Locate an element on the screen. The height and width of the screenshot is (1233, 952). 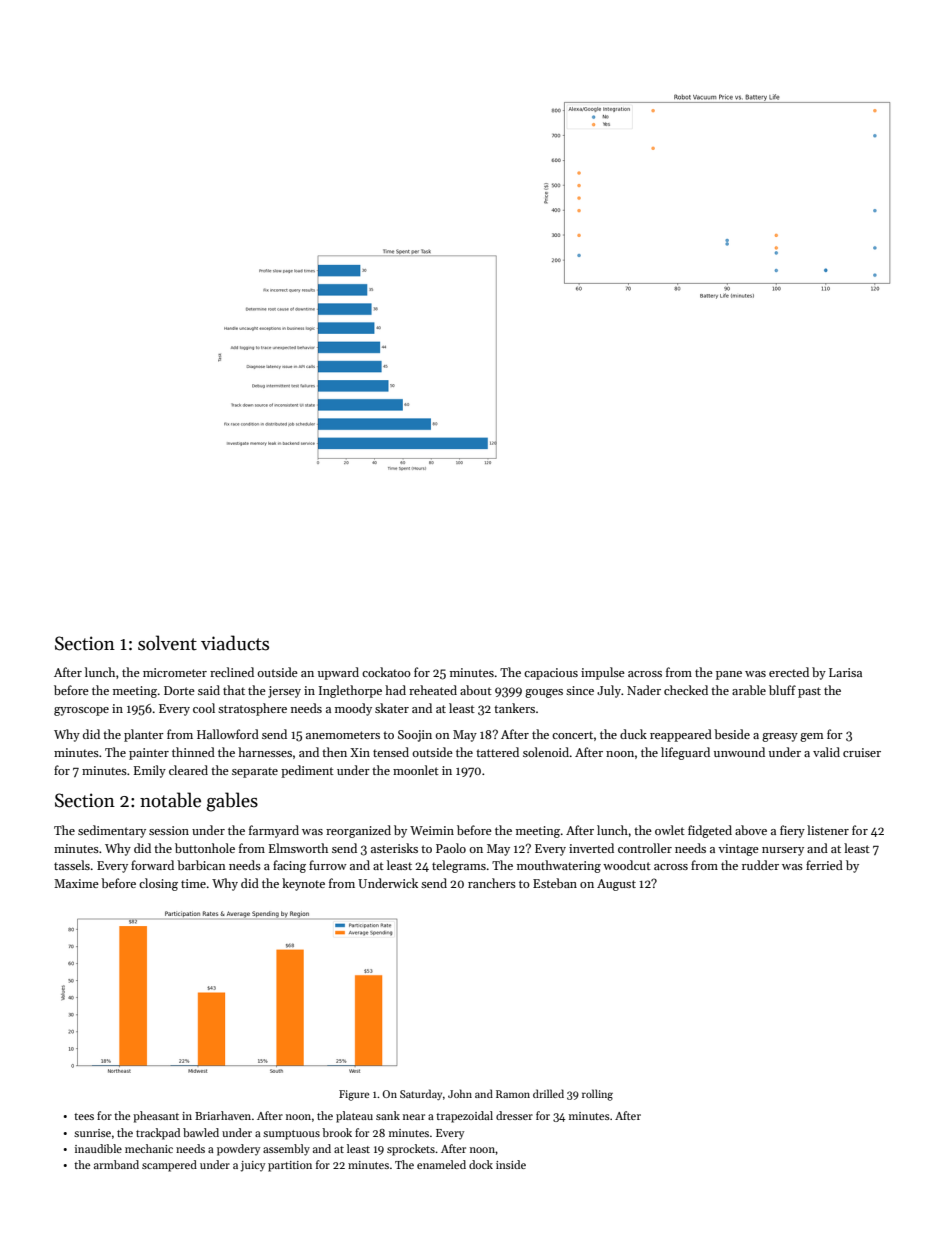
erected is located at coordinates (789, 672).
